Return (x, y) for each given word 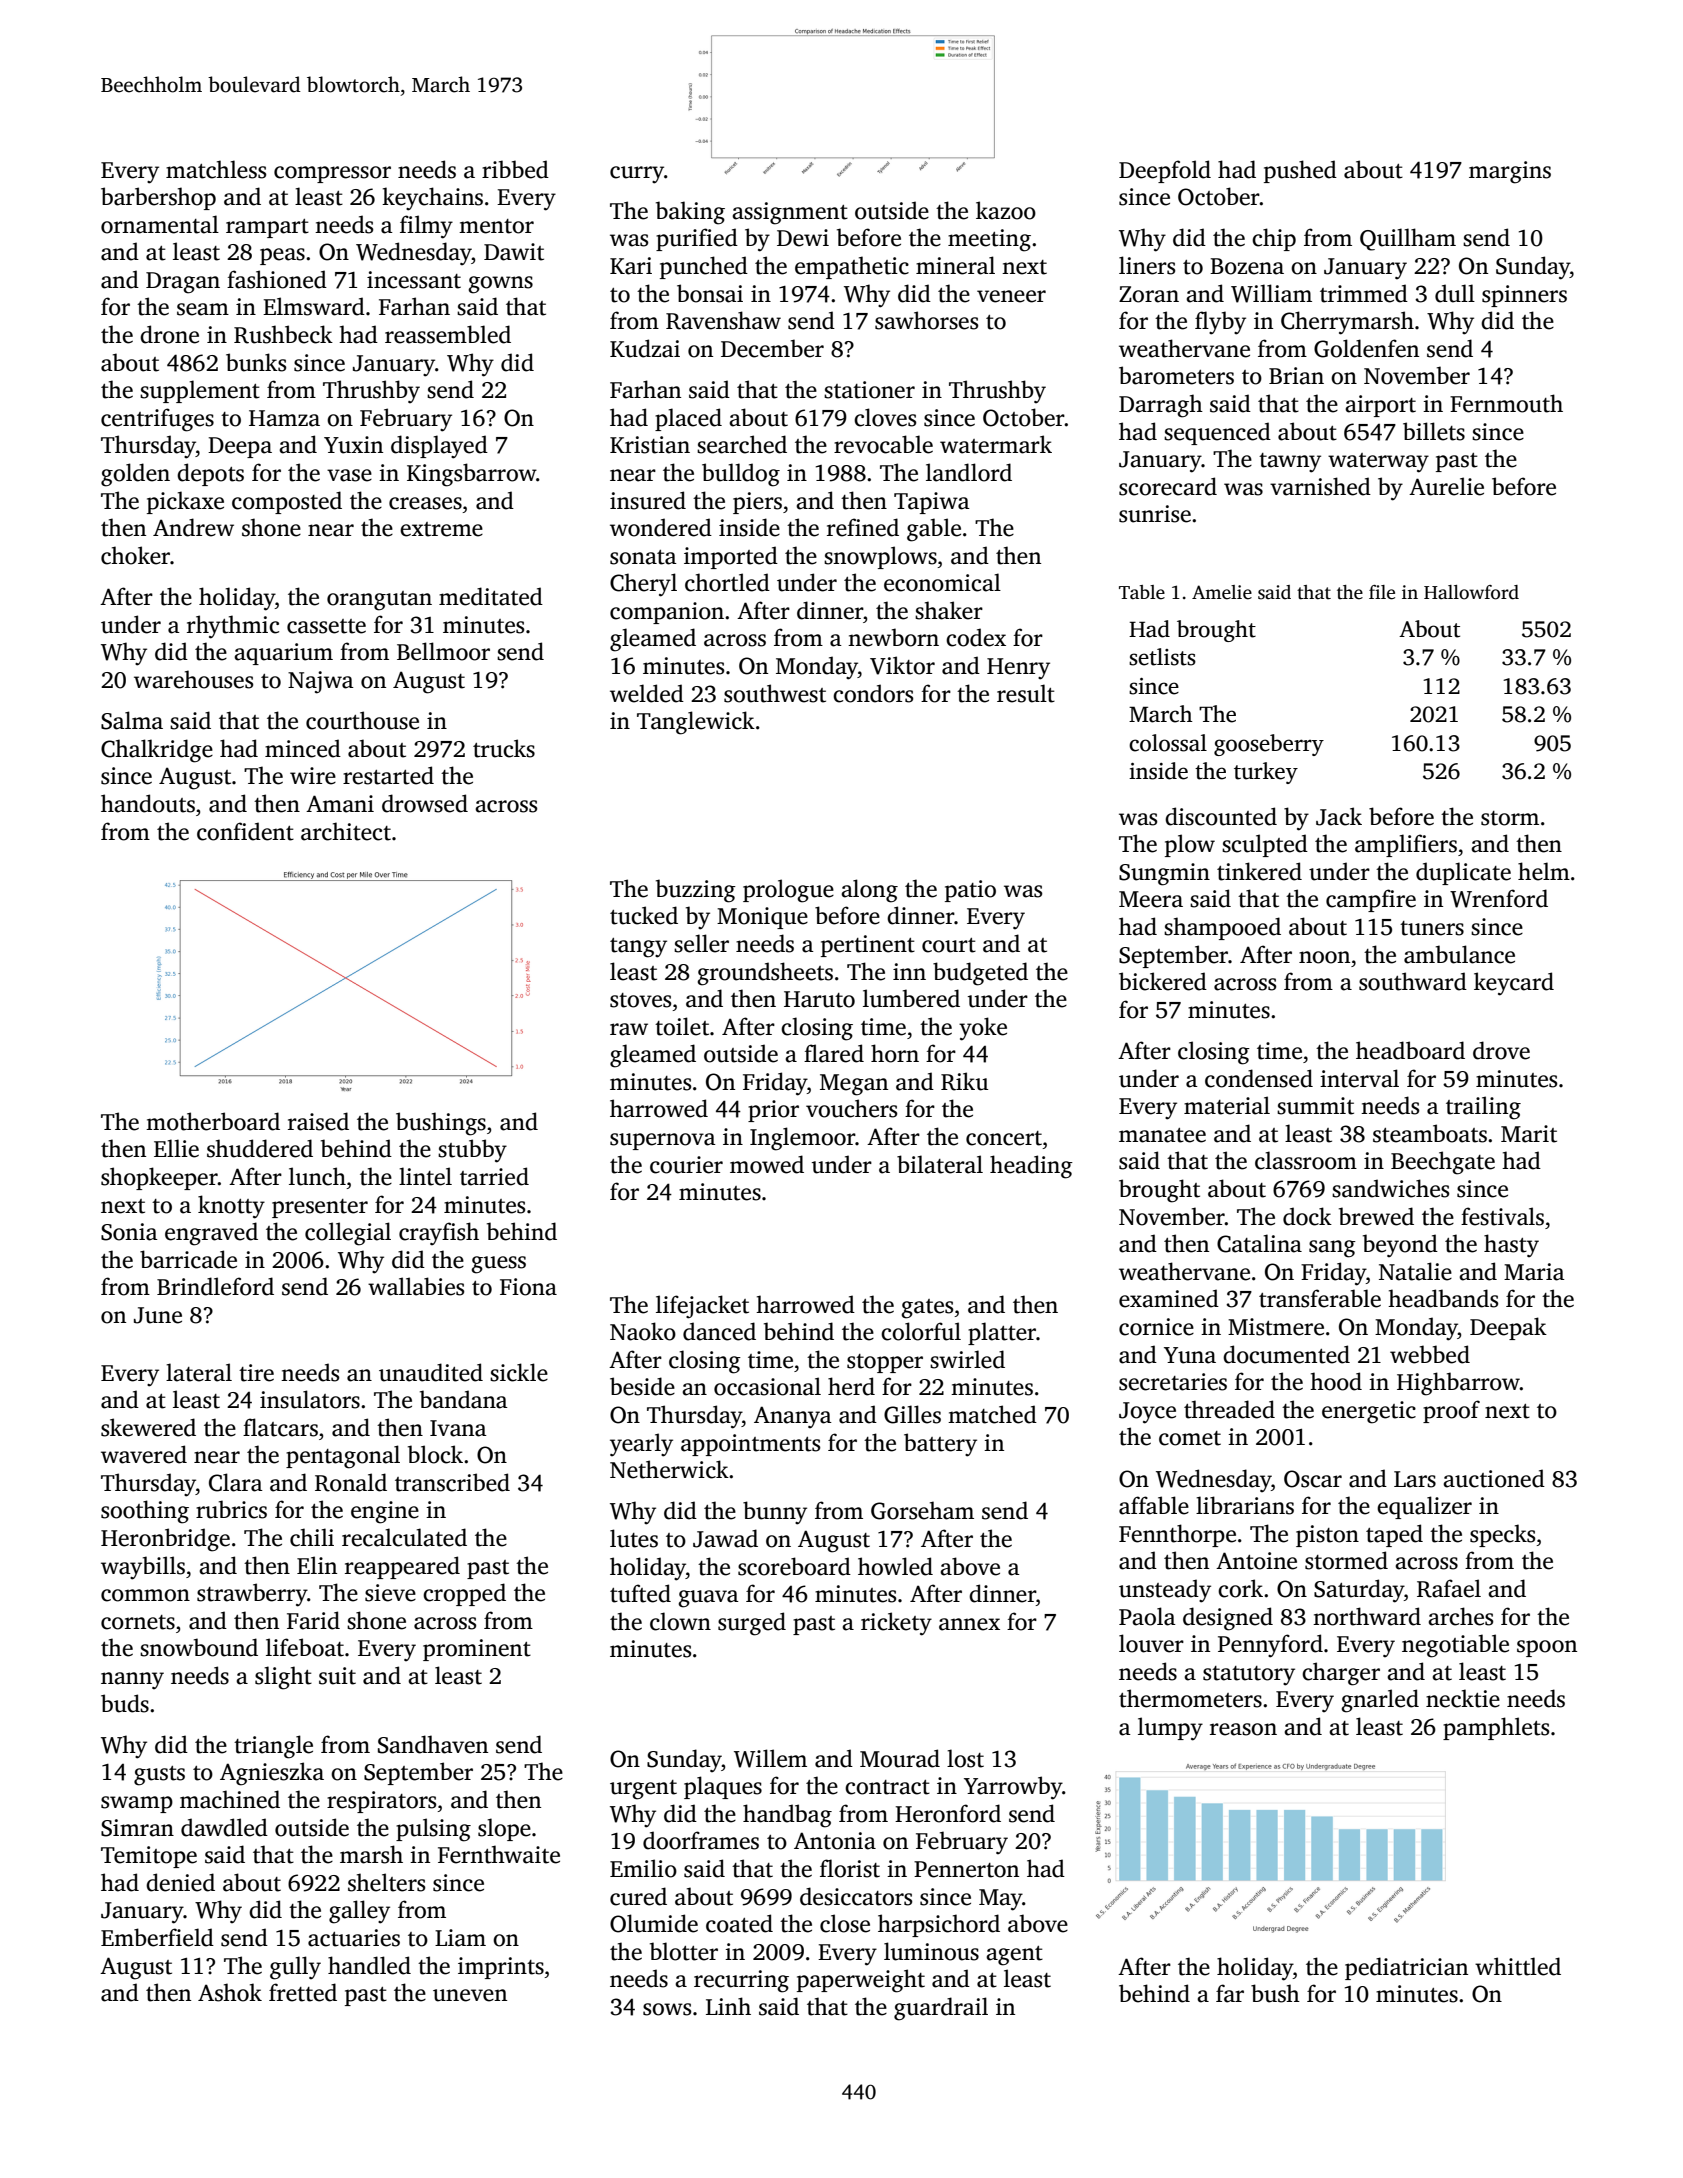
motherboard (213, 1121)
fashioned (277, 279)
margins (1510, 172)
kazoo (1006, 210)
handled (369, 1965)
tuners (1432, 928)
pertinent (868, 946)
